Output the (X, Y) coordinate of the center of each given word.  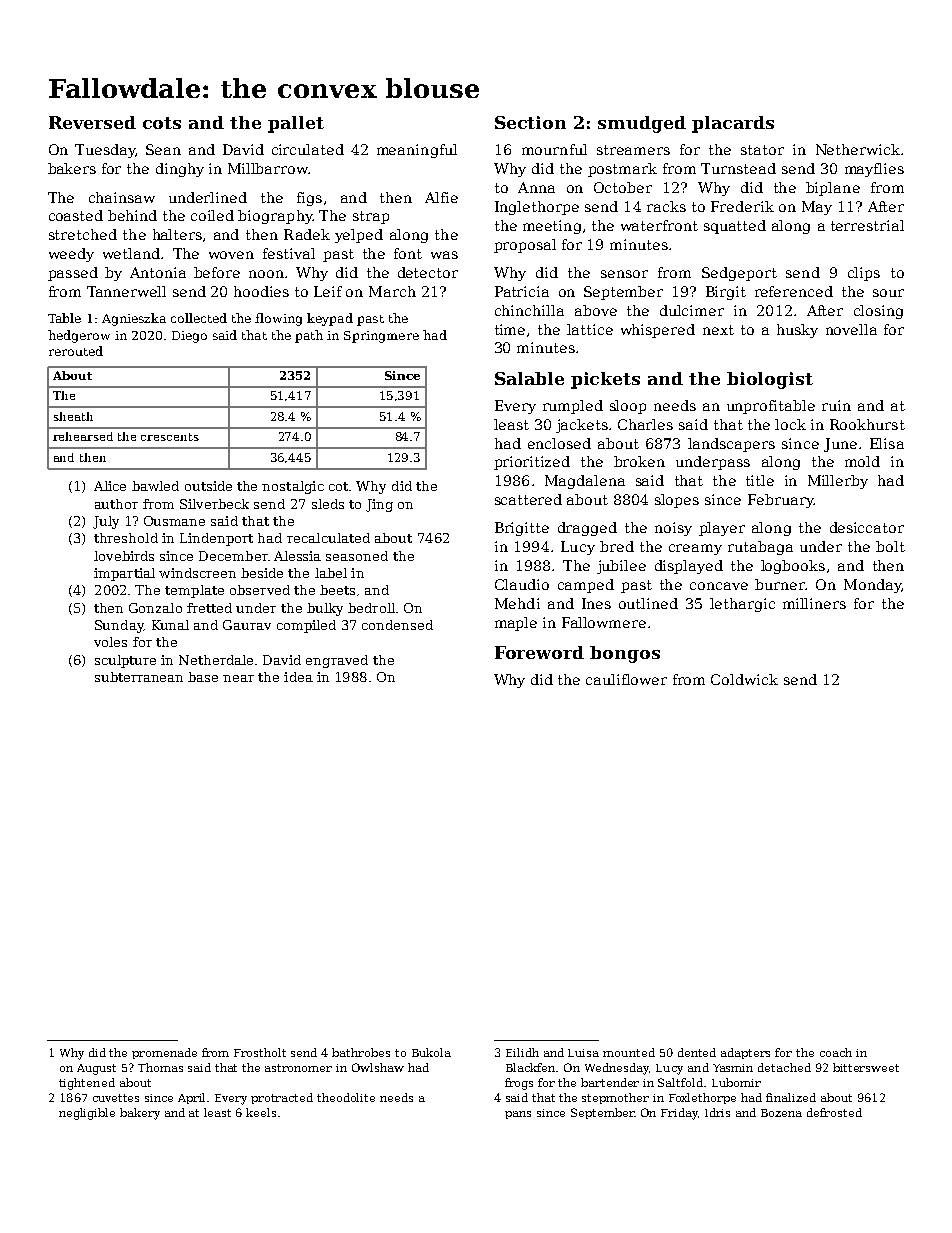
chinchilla (529, 310)
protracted (282, 1098)
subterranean (139, 677)
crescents (170, 437)
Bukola (431, 1052)
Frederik (742, 206)
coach (836, 1052)
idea (298, 677)
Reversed (92, 122)
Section (530, 122)
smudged (642, 124)
